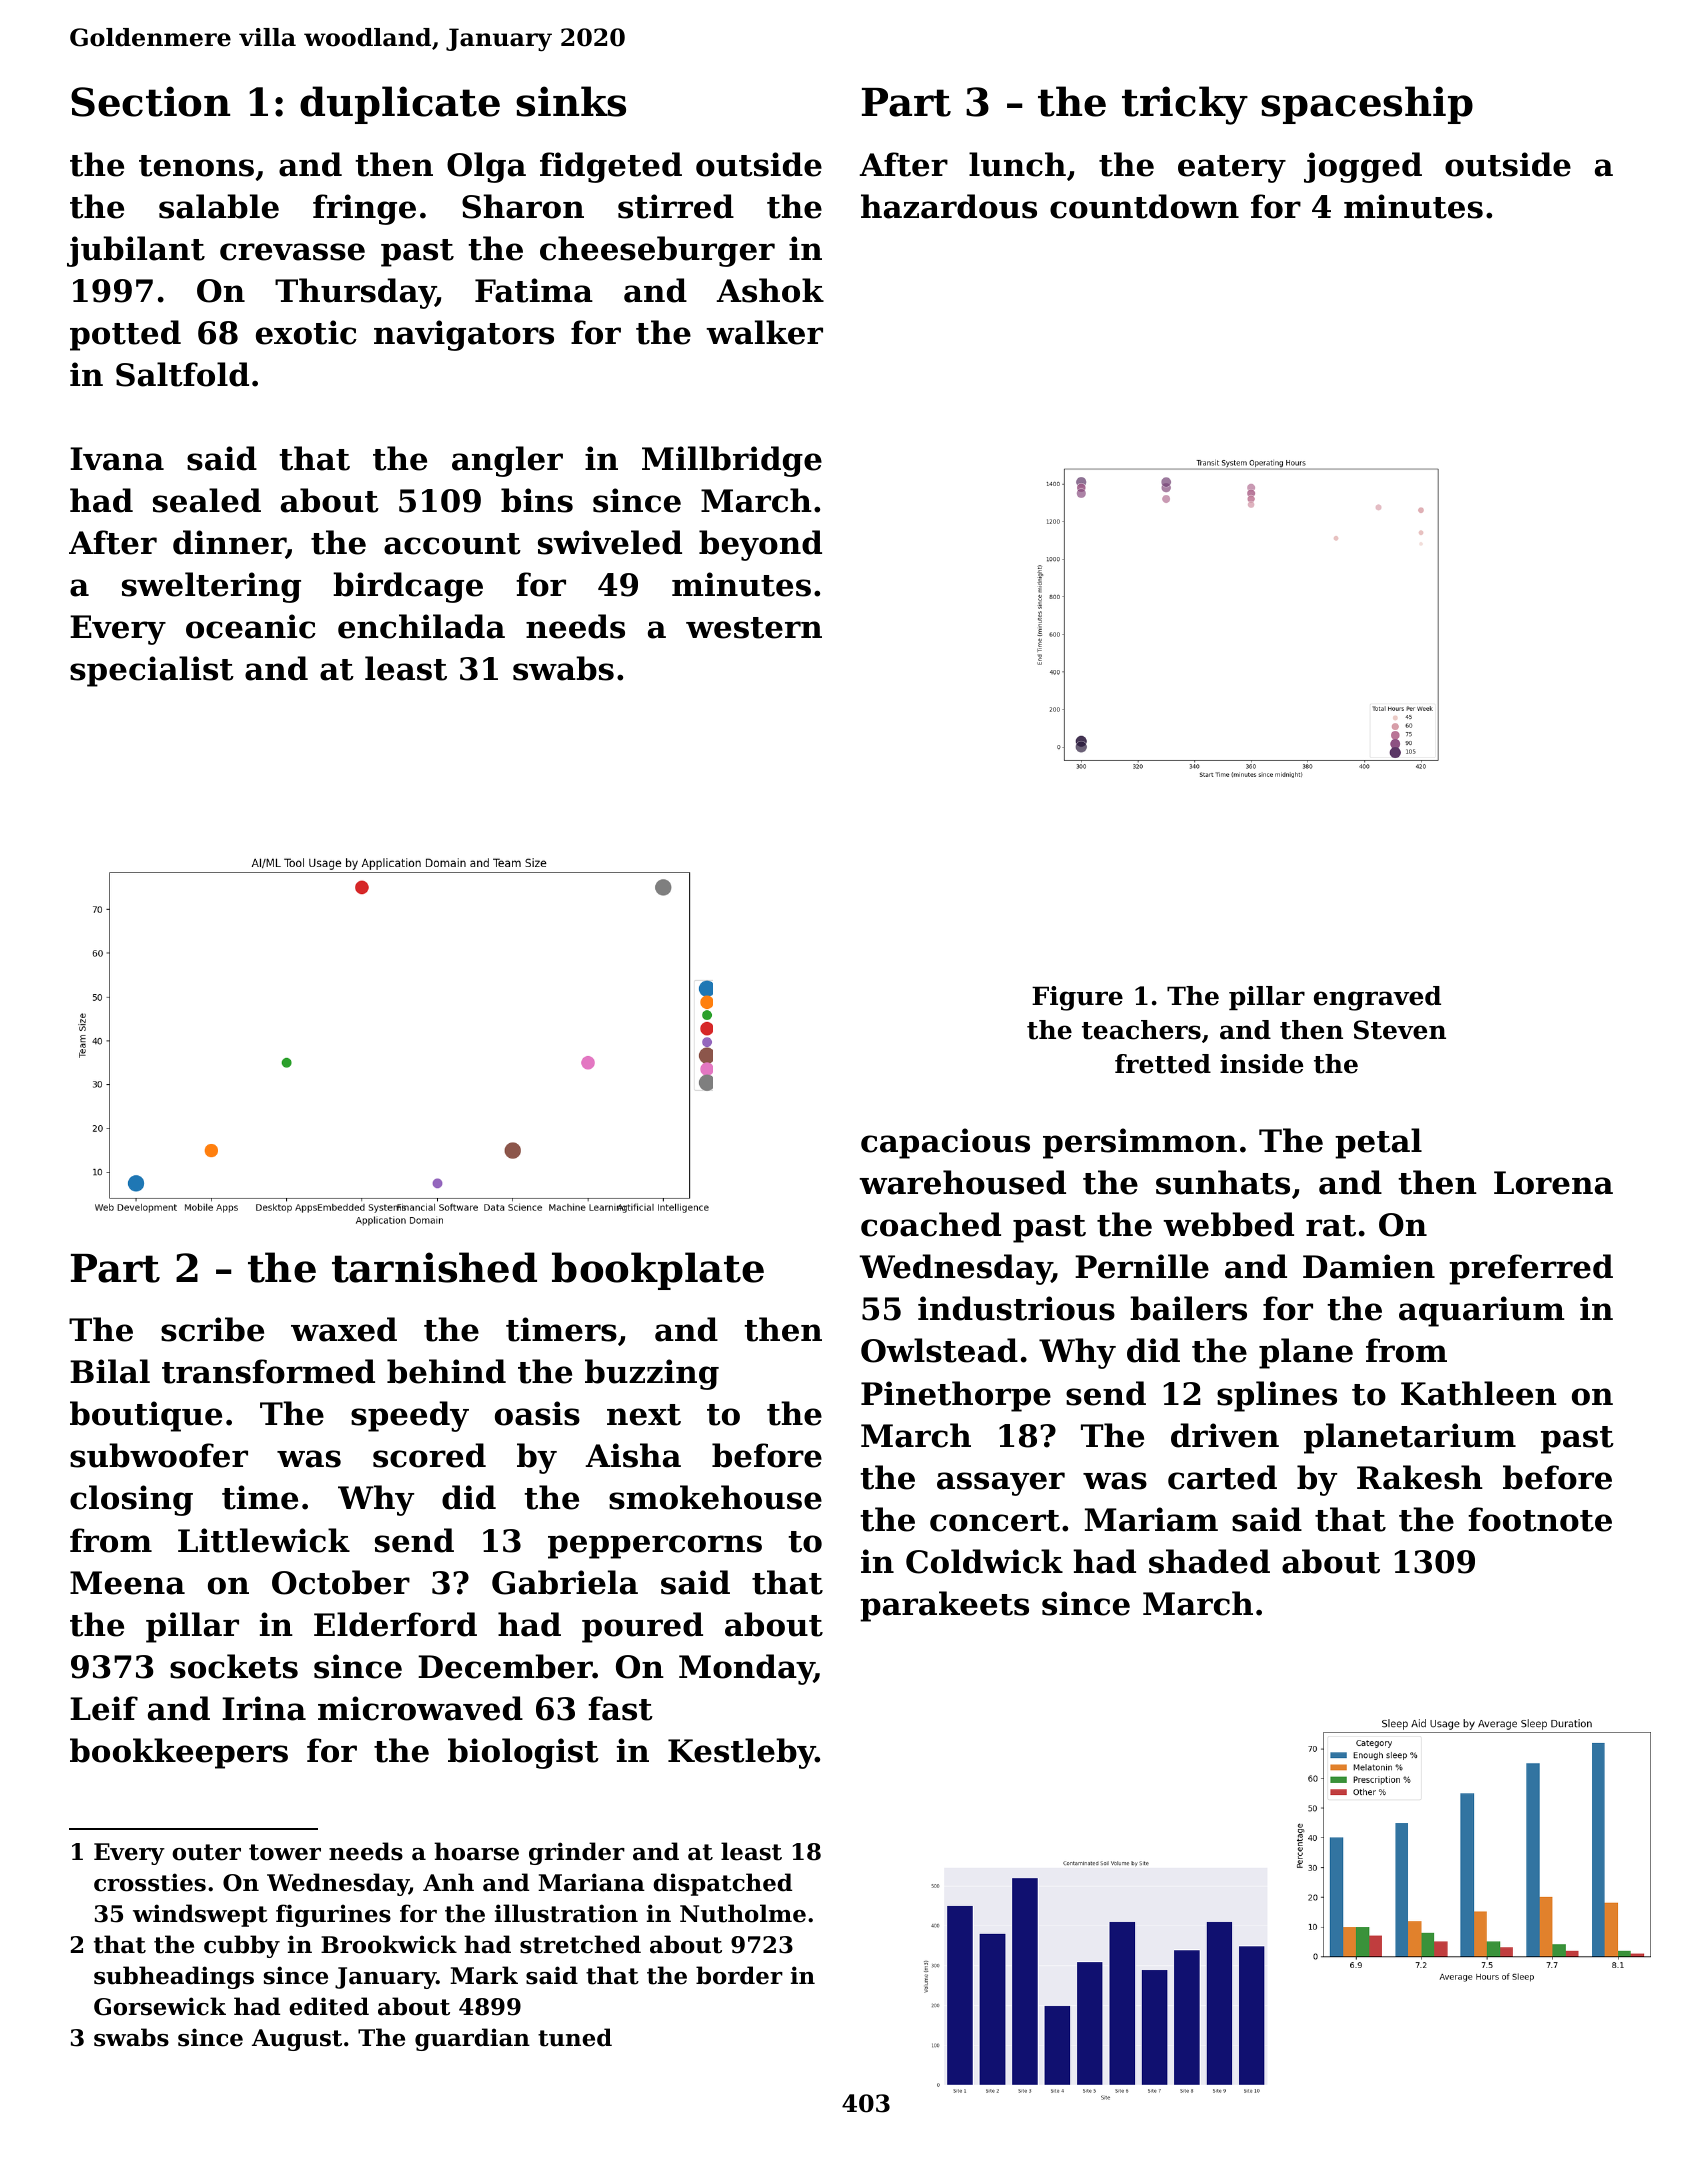 The width and height of the document is (1683, 2178). Describe the element at coordinates (110, 1371) in the document. I see `Bilal` at that location.
